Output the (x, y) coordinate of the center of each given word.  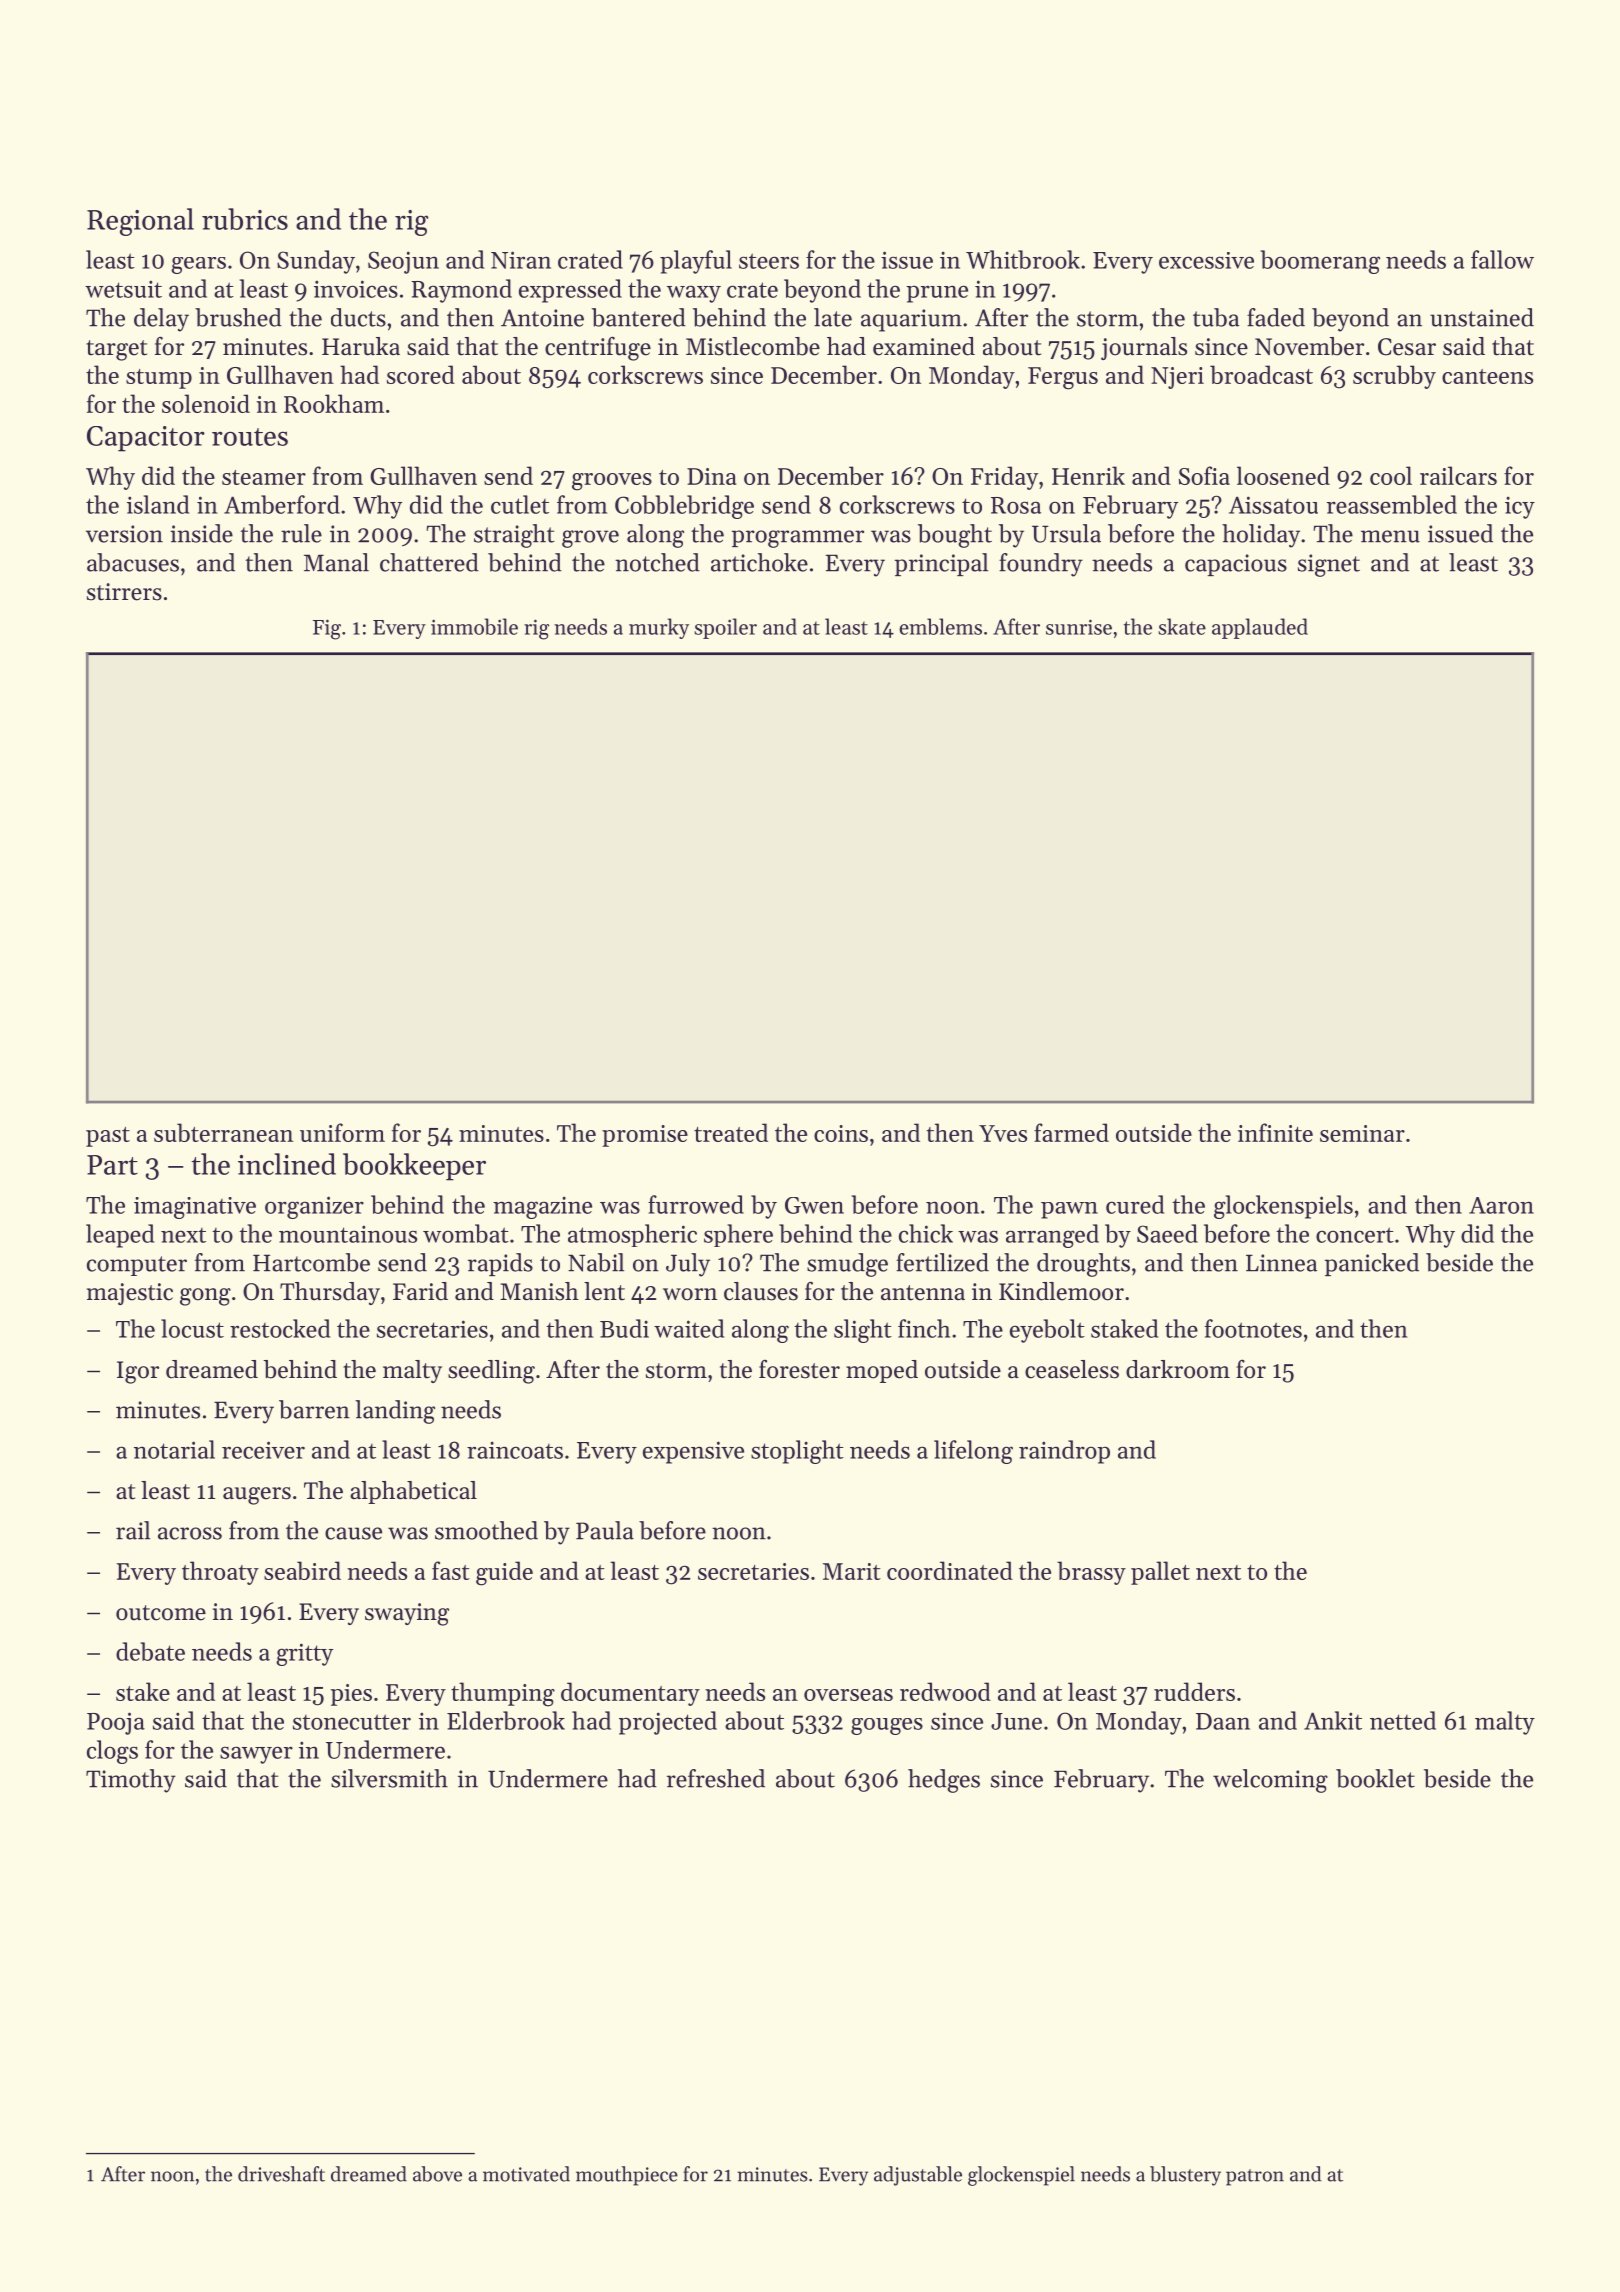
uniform (342, 1132)
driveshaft (281, 2174)
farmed (1071, 1132)
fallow (1502, 259)
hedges (944, 1781)
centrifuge (598, 348)
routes (250, 437)
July (688, 1265)
